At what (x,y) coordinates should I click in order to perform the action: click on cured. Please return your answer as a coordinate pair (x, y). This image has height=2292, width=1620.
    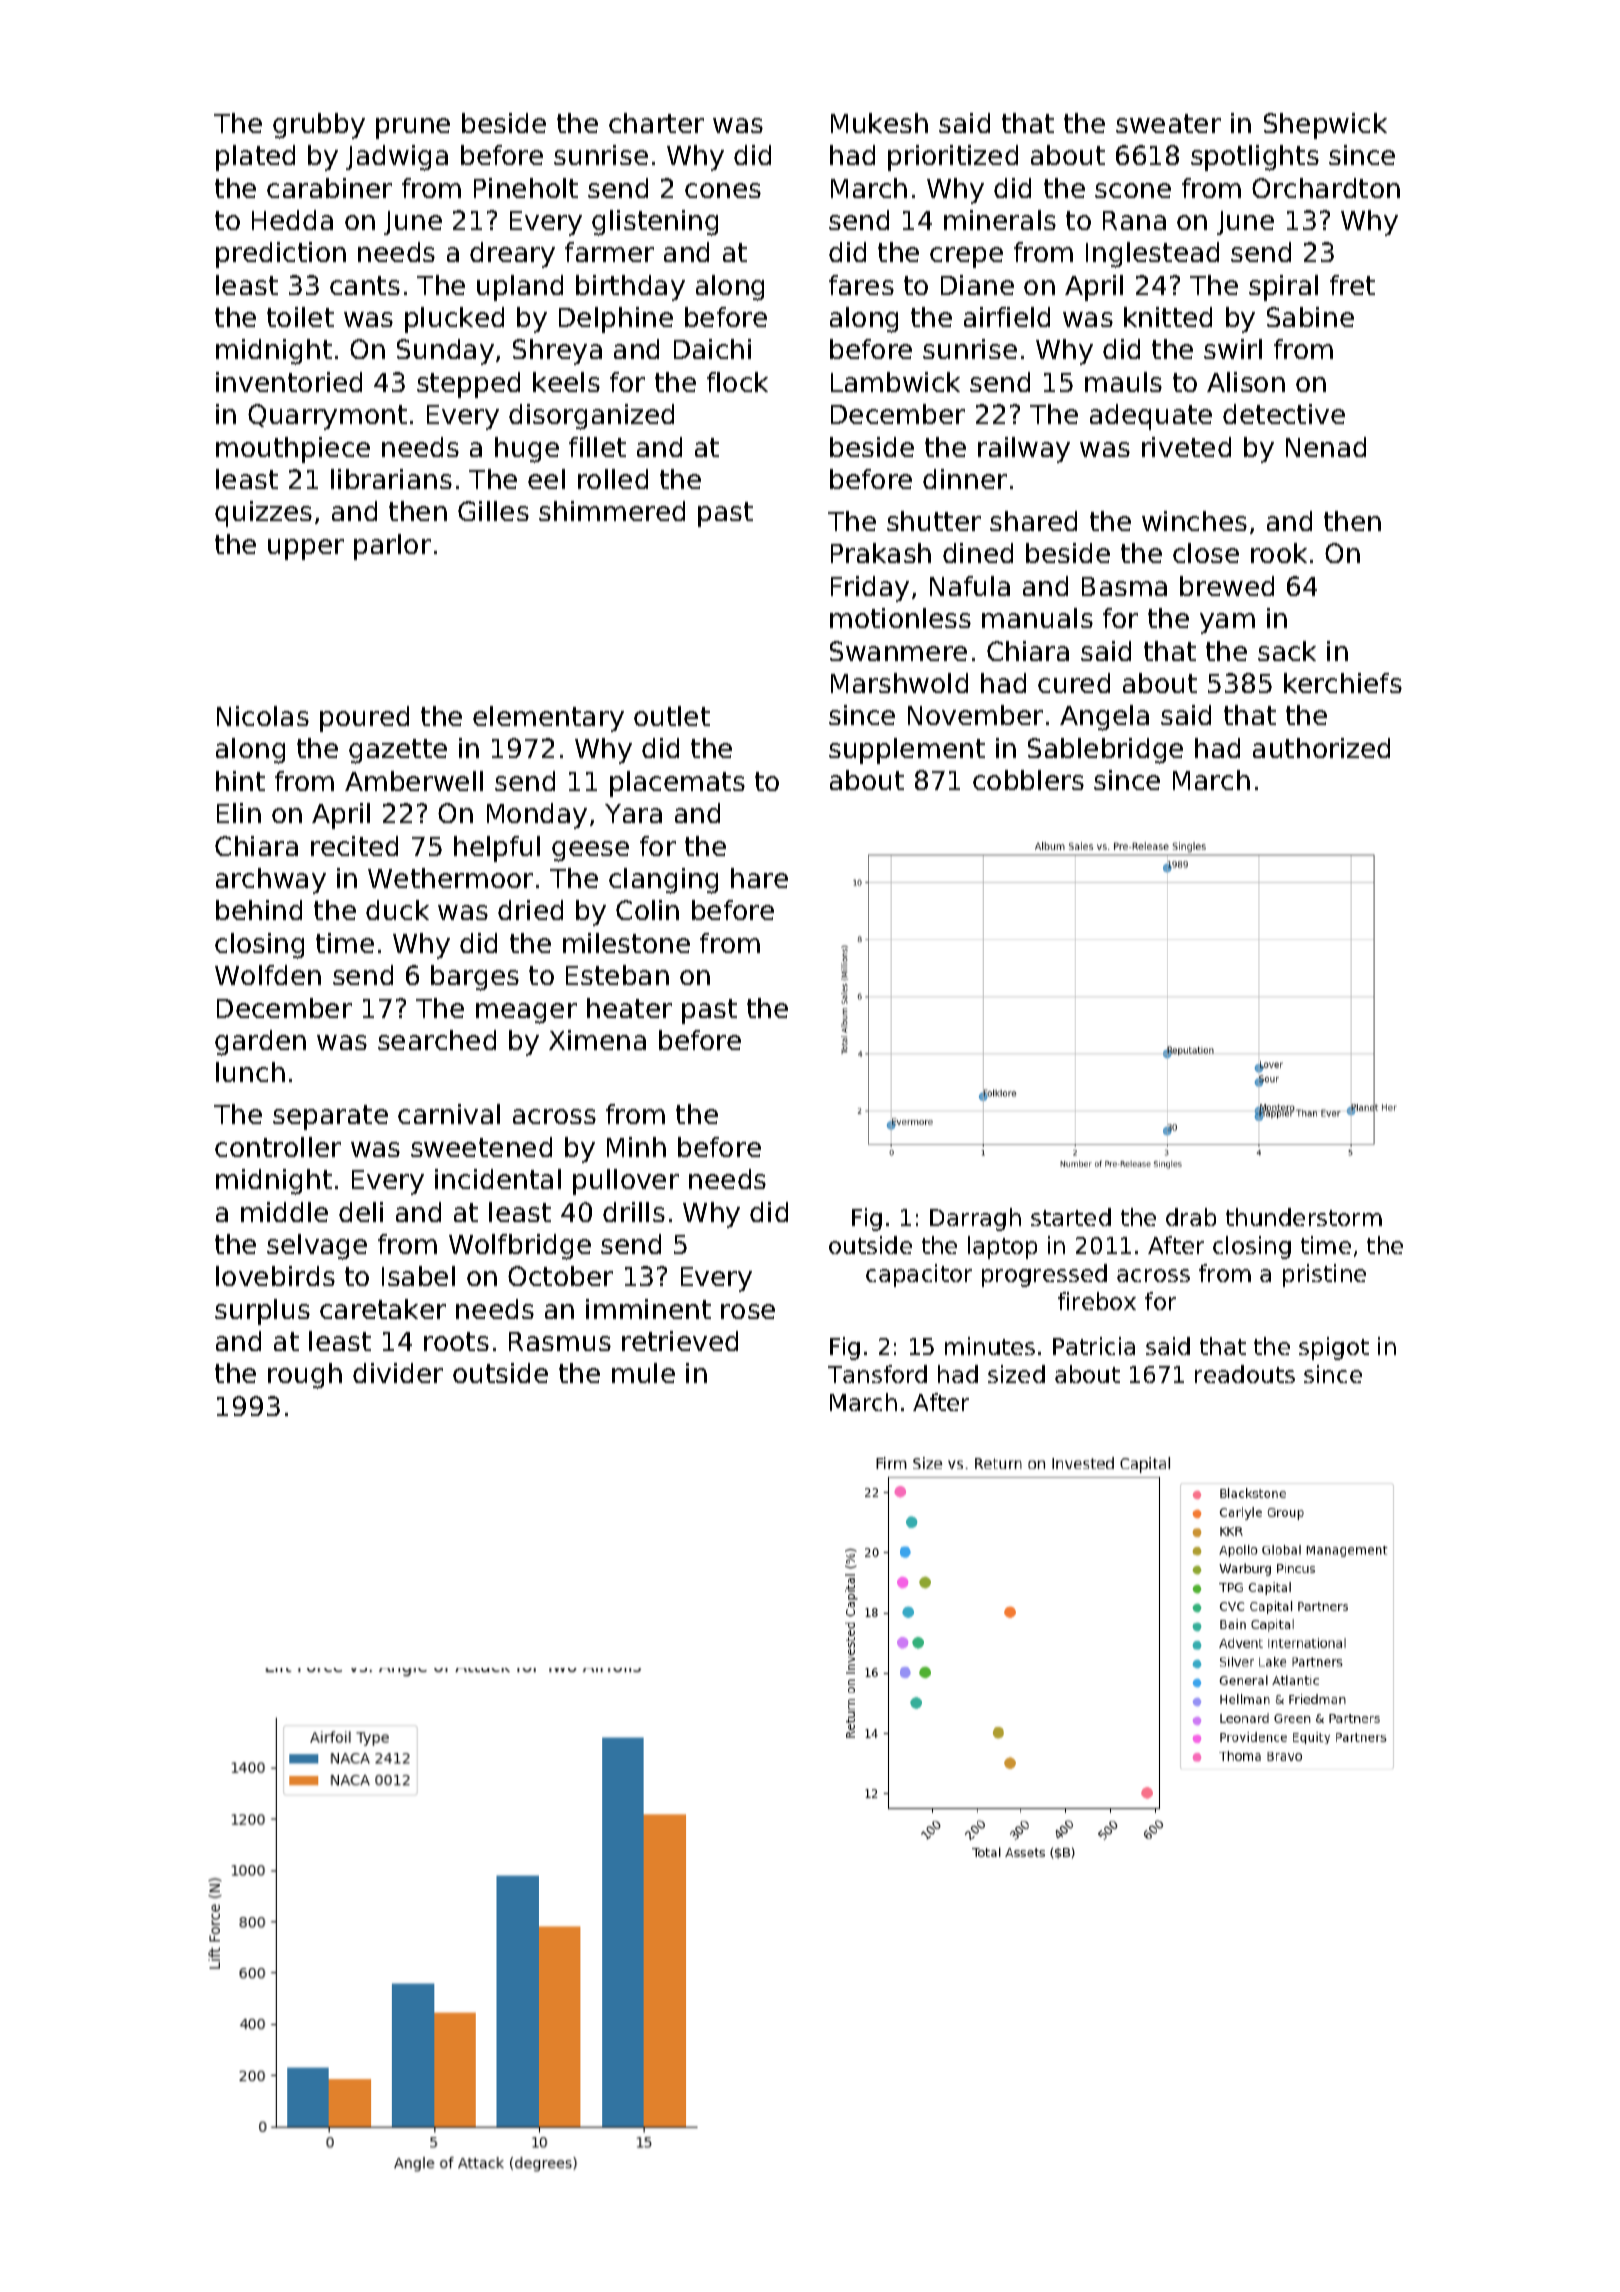
    Looking at the image, I should click on (1074, 683).
